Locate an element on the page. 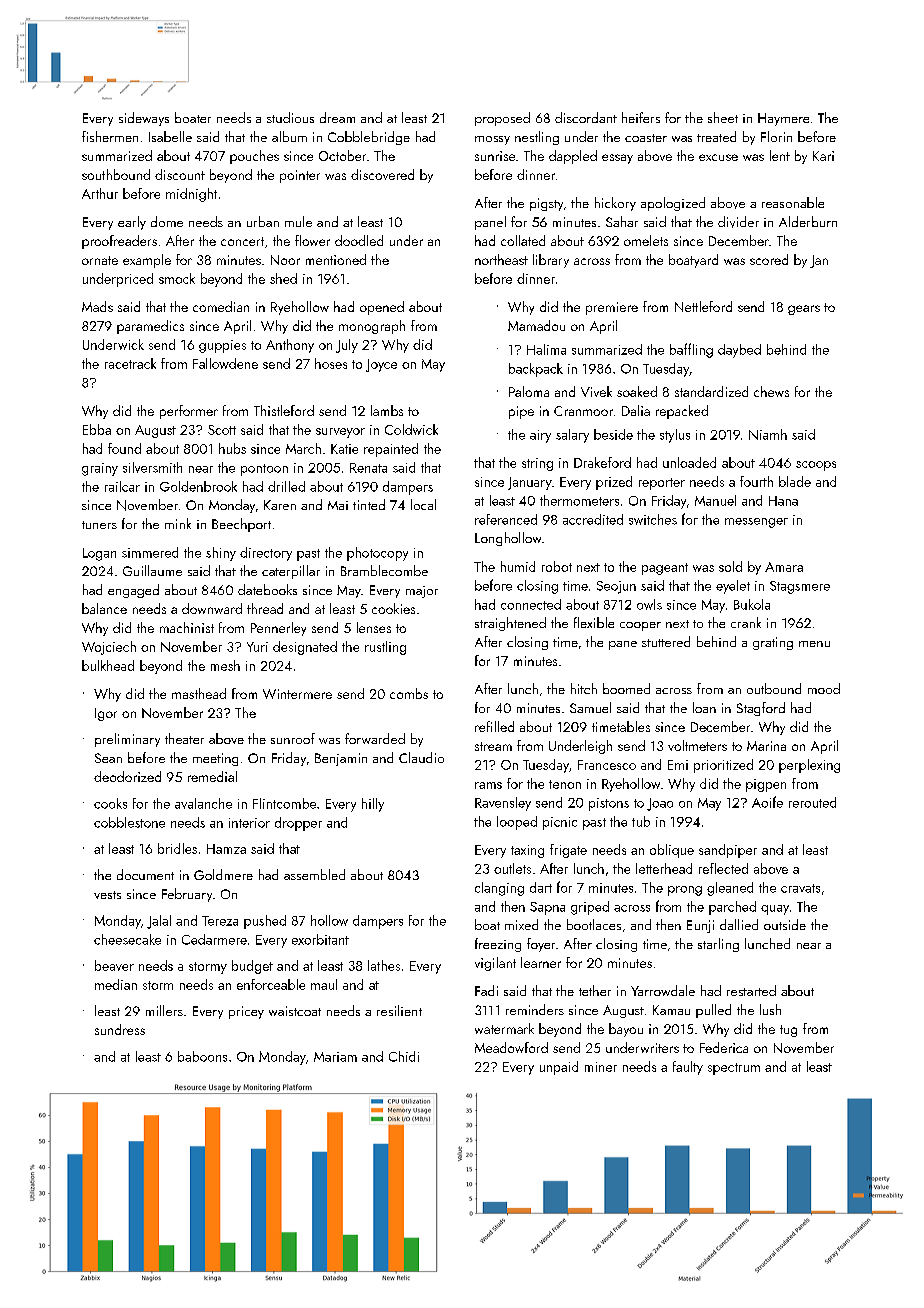 Image resolution: width=924 pixels, height=1308 pixels. heifers is located at coordinates (641, 117).
